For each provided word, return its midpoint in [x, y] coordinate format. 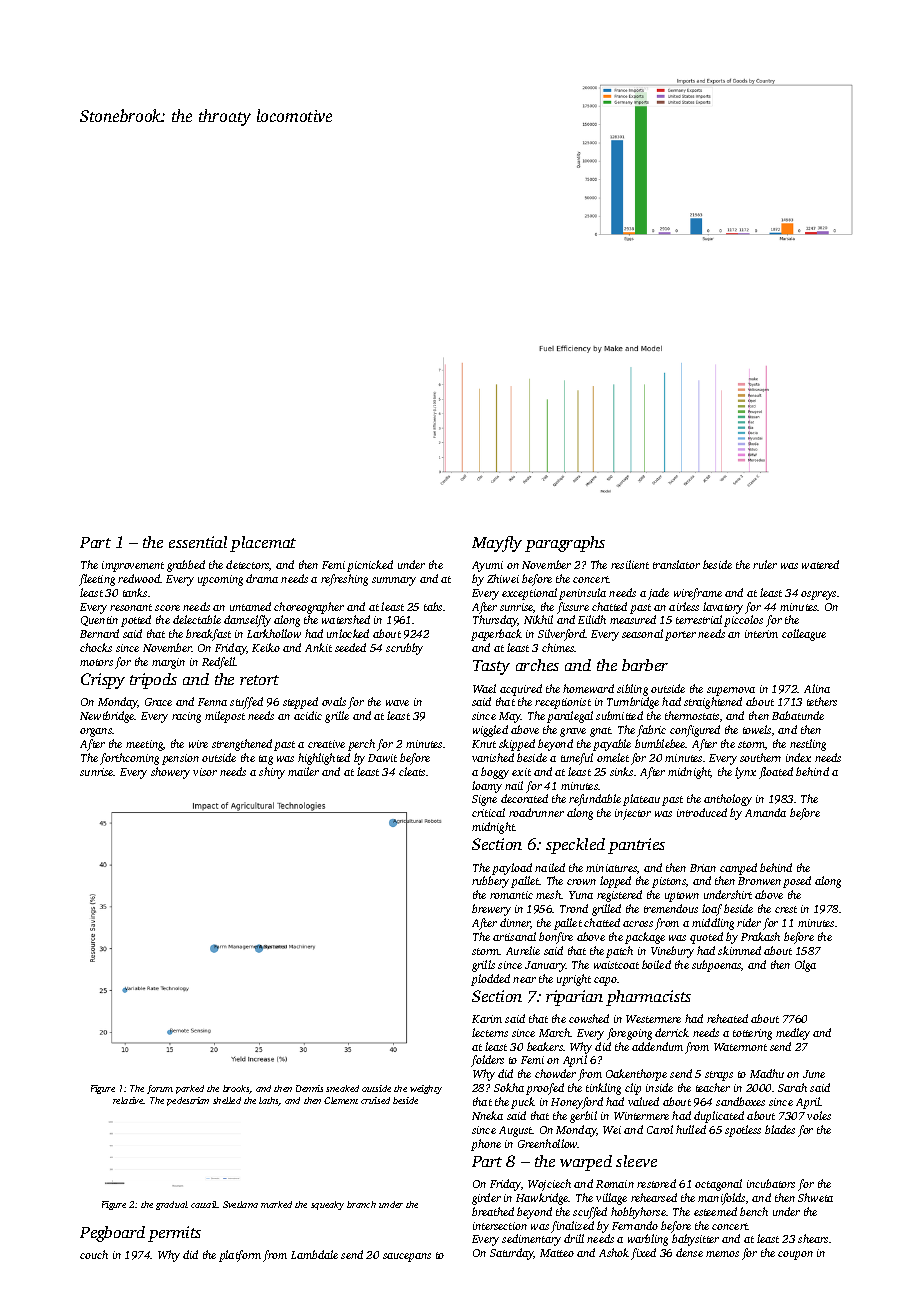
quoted [706, 938]
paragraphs [565, 544]
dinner [515, 923]
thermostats [692, 715]
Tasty [491, 667]
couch [94, 1254]
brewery [491, 910]
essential [198, 542]
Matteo [557, 1253]
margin [168, 663]
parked [190, 1089]
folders [487, 1061]
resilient [630, 564]
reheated [727, 1018]
